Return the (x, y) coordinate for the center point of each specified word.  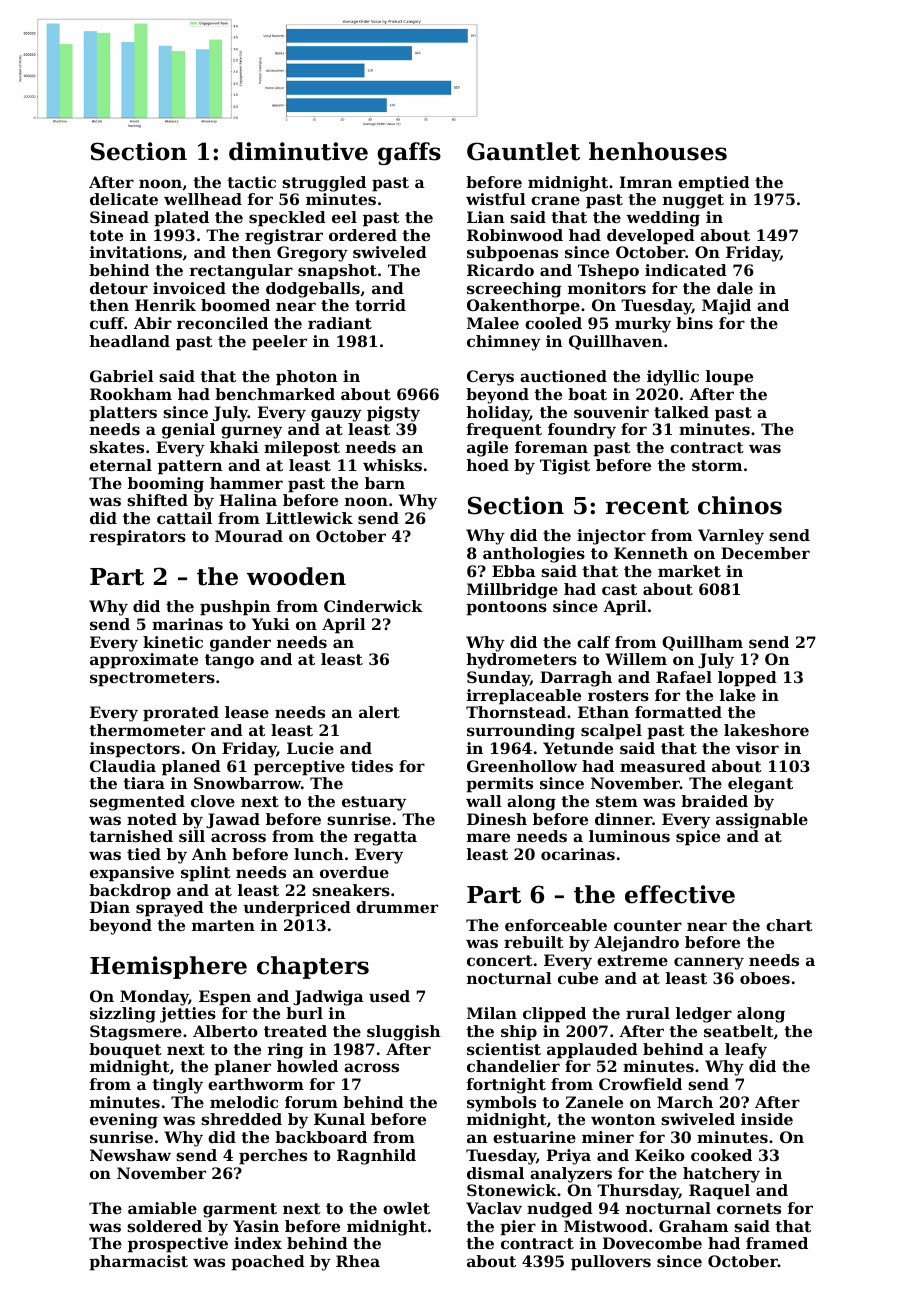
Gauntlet (523, 151)
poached (268, 1263)
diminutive (298, 151)
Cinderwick (373, 606)
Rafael (684, 677)
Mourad (249, 536)
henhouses (658, 151)
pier (518, 1228)
